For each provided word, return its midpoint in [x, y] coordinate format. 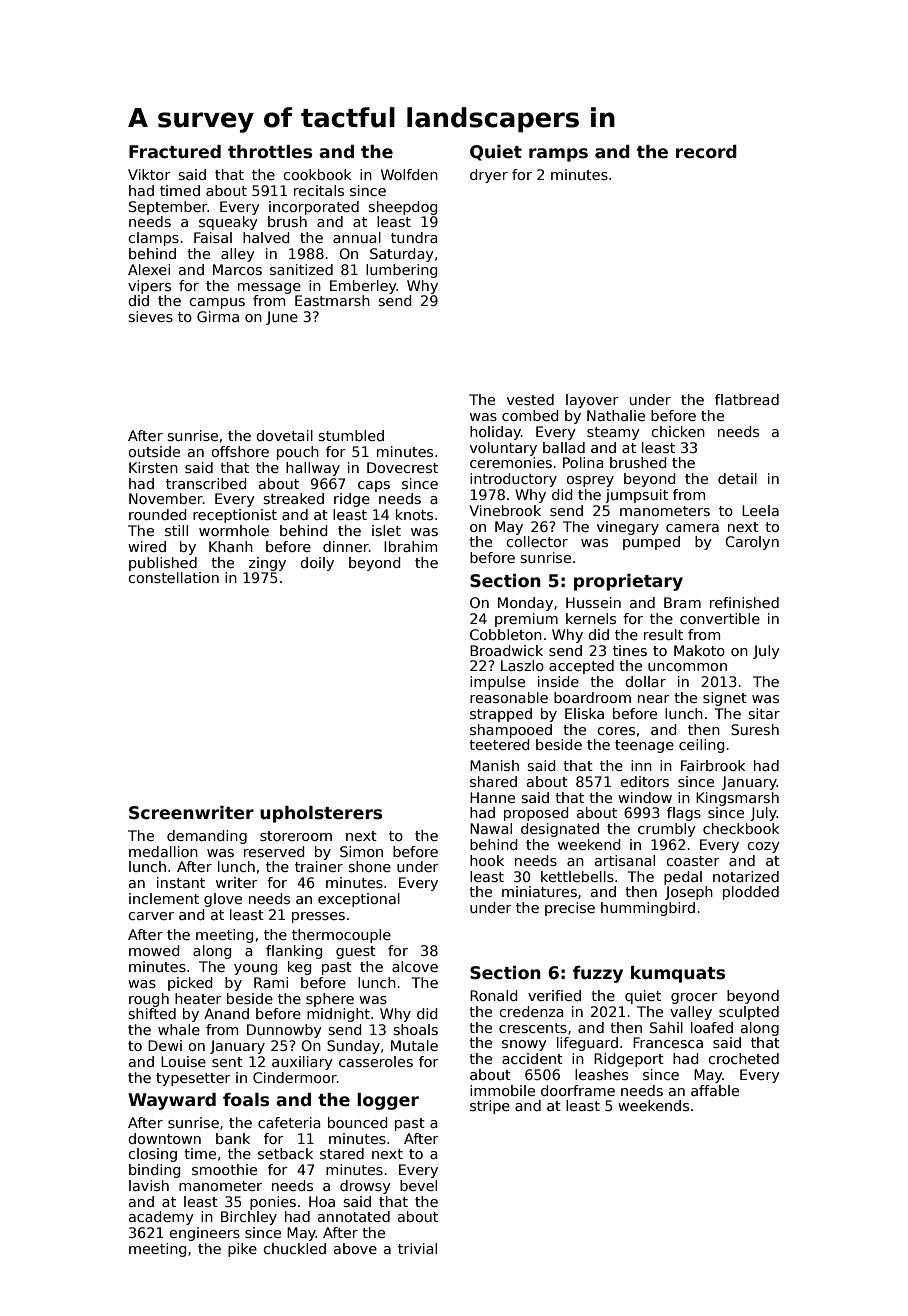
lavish [149, 1185]
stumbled [351, 435]
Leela [760, 510]
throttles [270, 152]
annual [357, 237]
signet [725, 699]
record [706, 152]
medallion [163, 851]
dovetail [284, 435]
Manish [494, 765]
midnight [338, 1015]
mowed [154, 950]
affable [715, 1090]
